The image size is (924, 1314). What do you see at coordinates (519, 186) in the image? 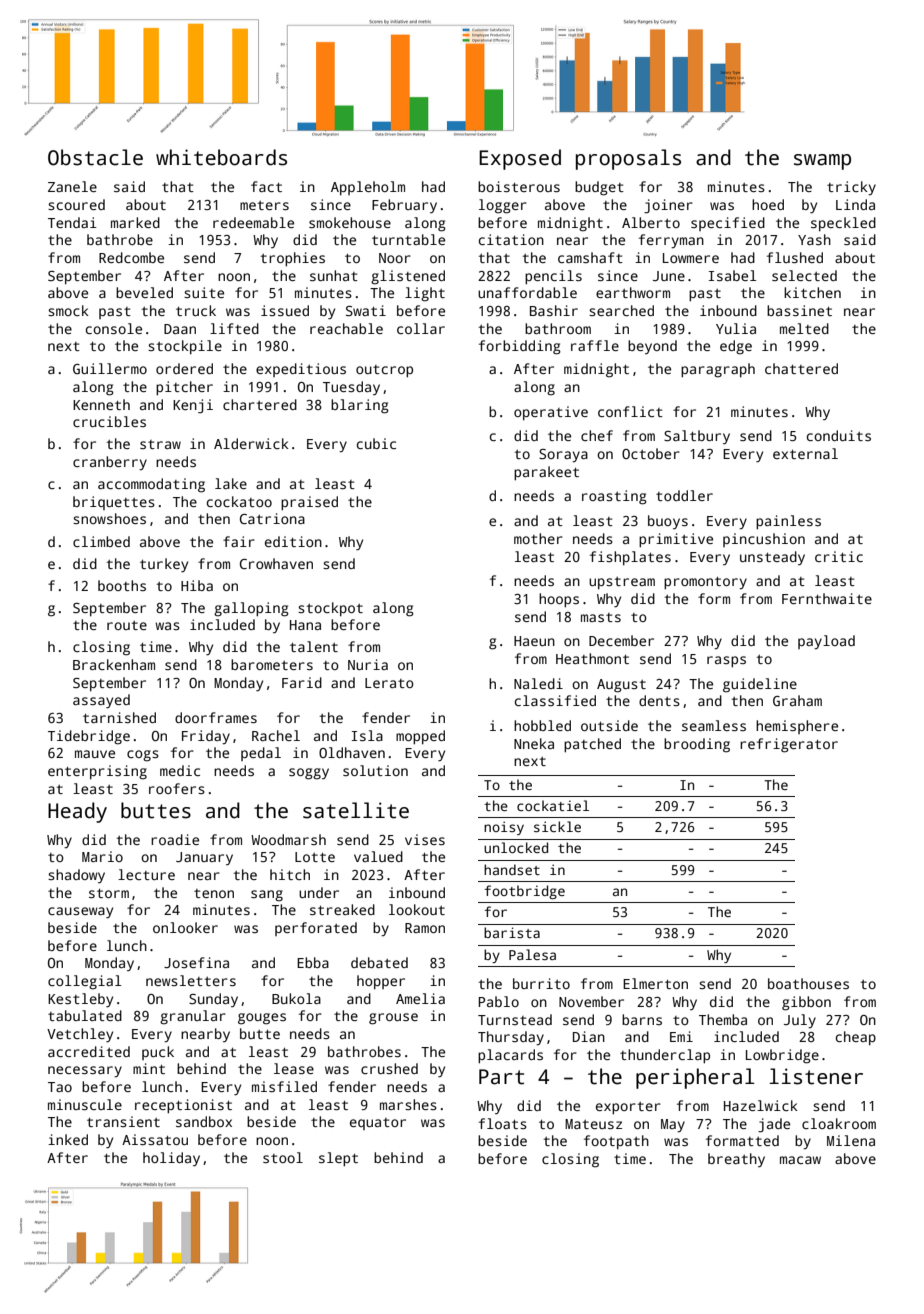
I see `boisterous` at bounding box center [519, 186].
